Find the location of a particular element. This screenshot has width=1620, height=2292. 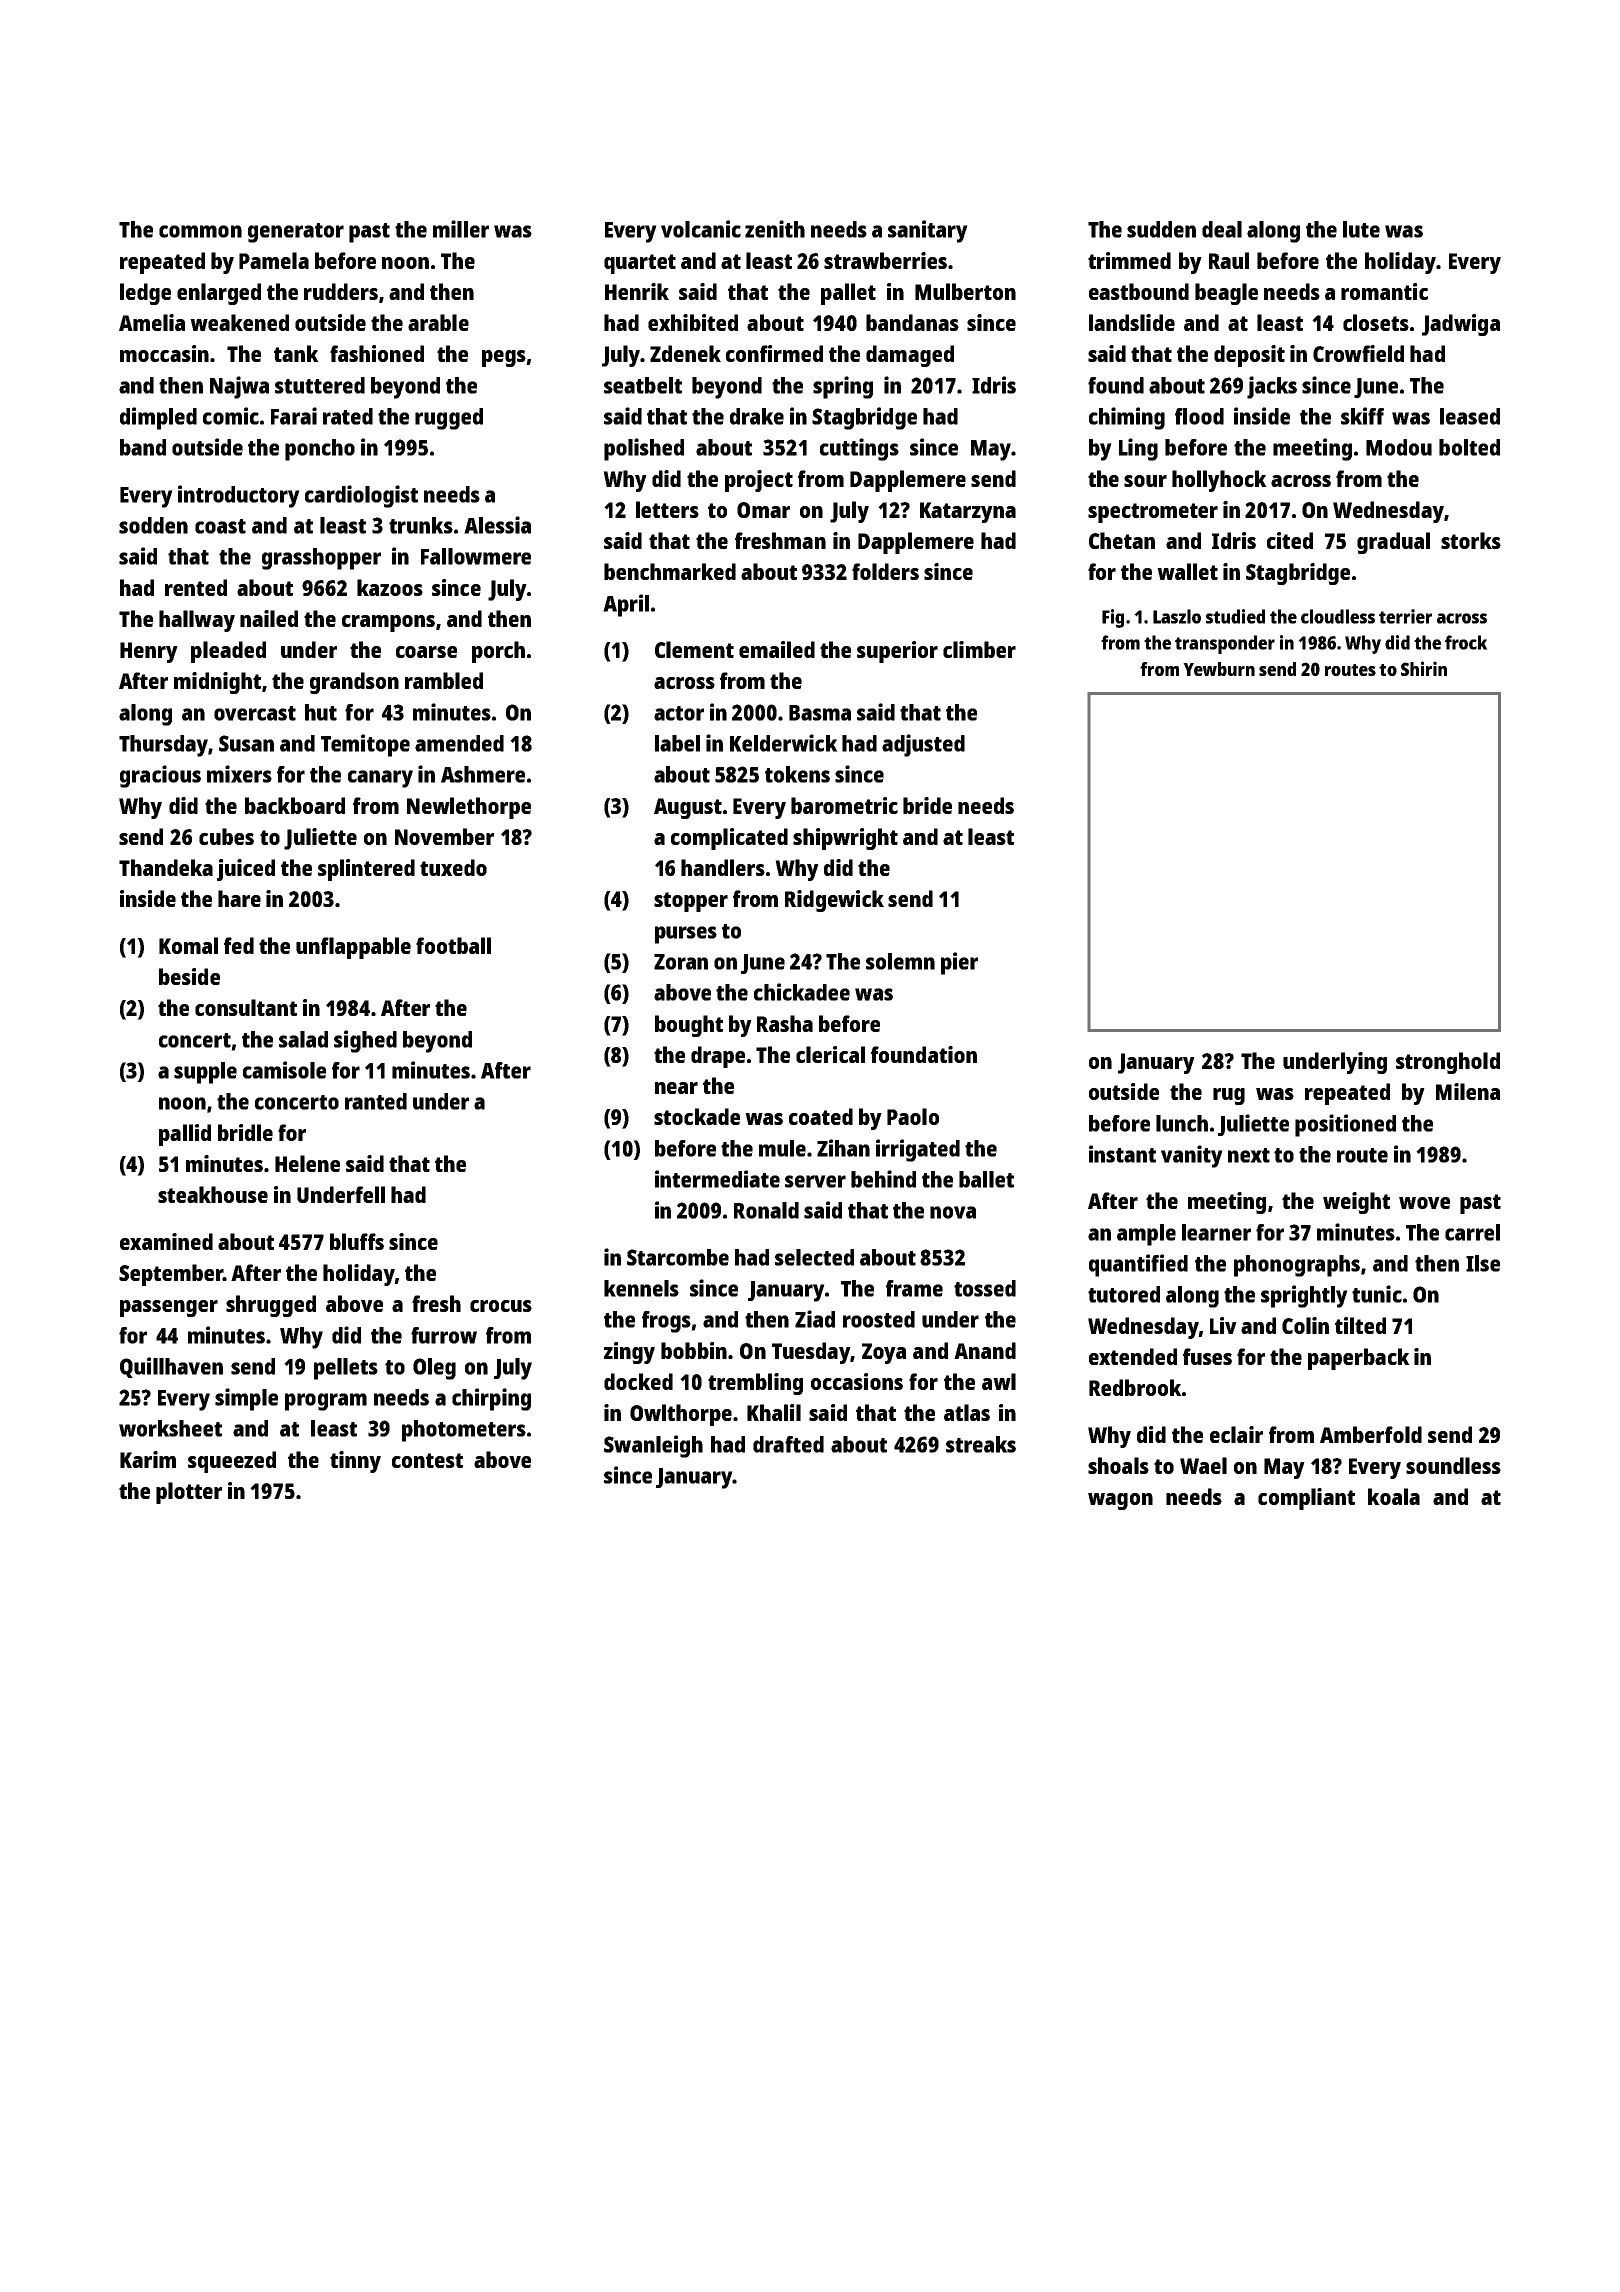

irrigated is located at coordinates (918, 1150).
